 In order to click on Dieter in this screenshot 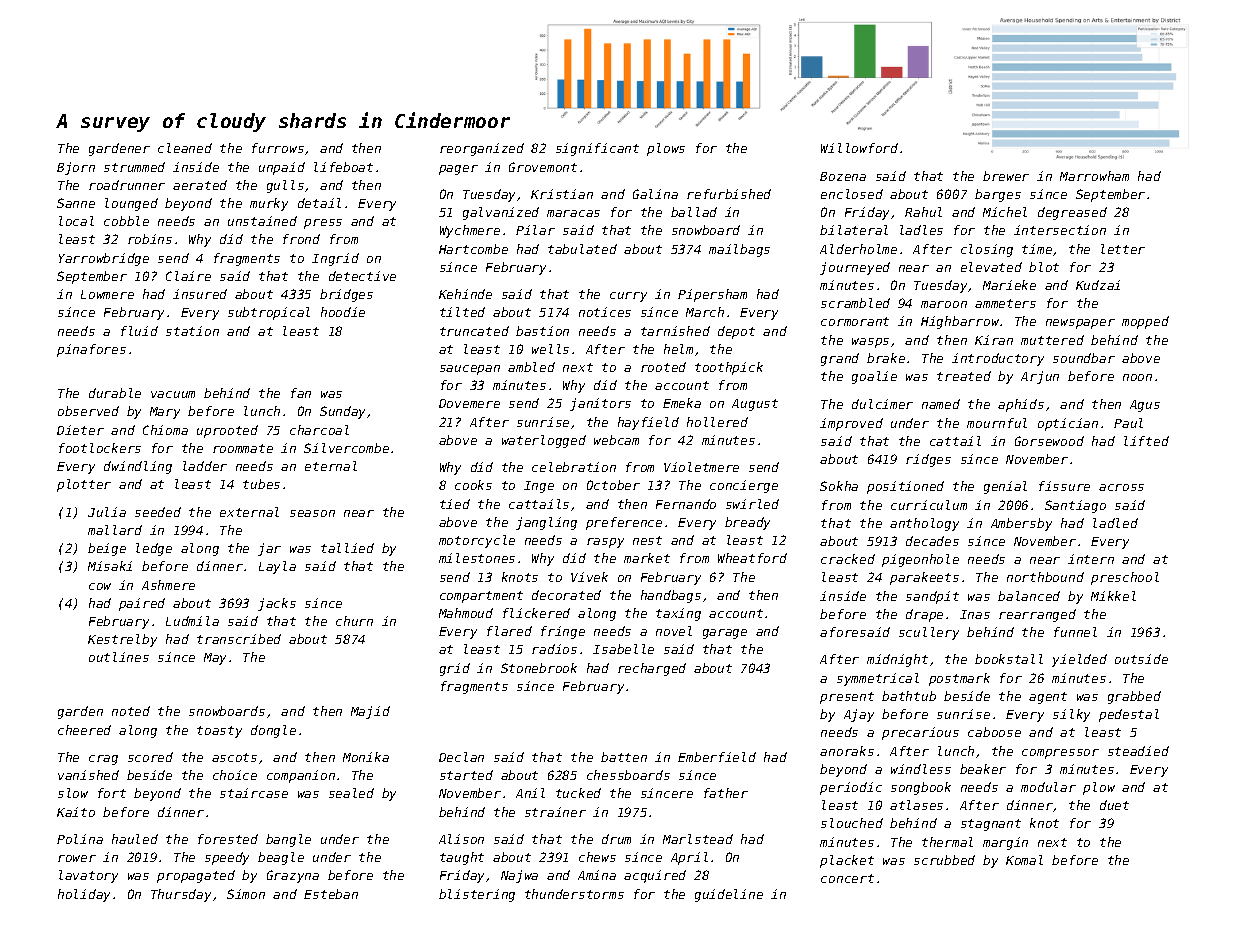, I will do `click(80, 430)`.
